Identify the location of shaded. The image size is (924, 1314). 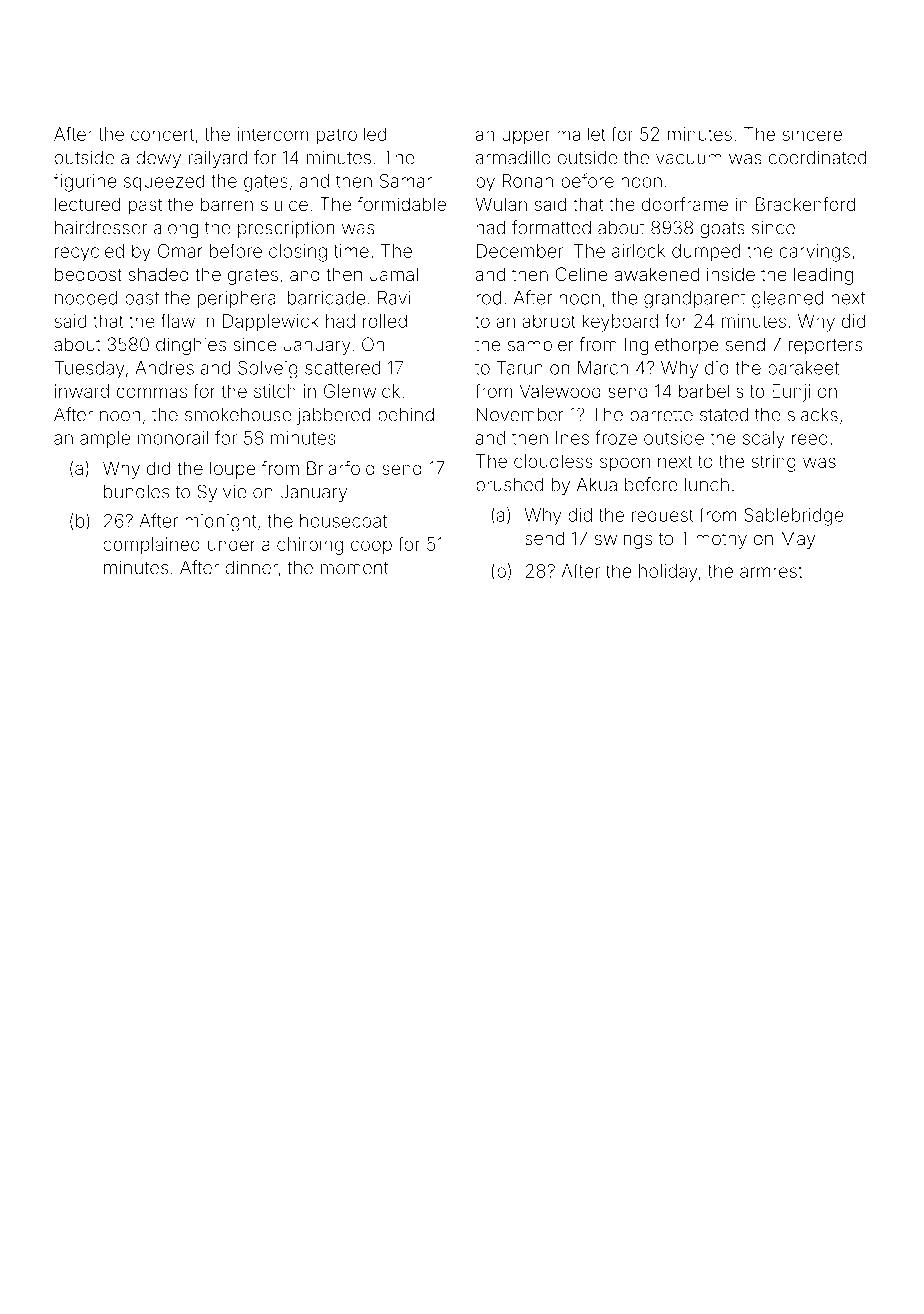
(159, 274).
